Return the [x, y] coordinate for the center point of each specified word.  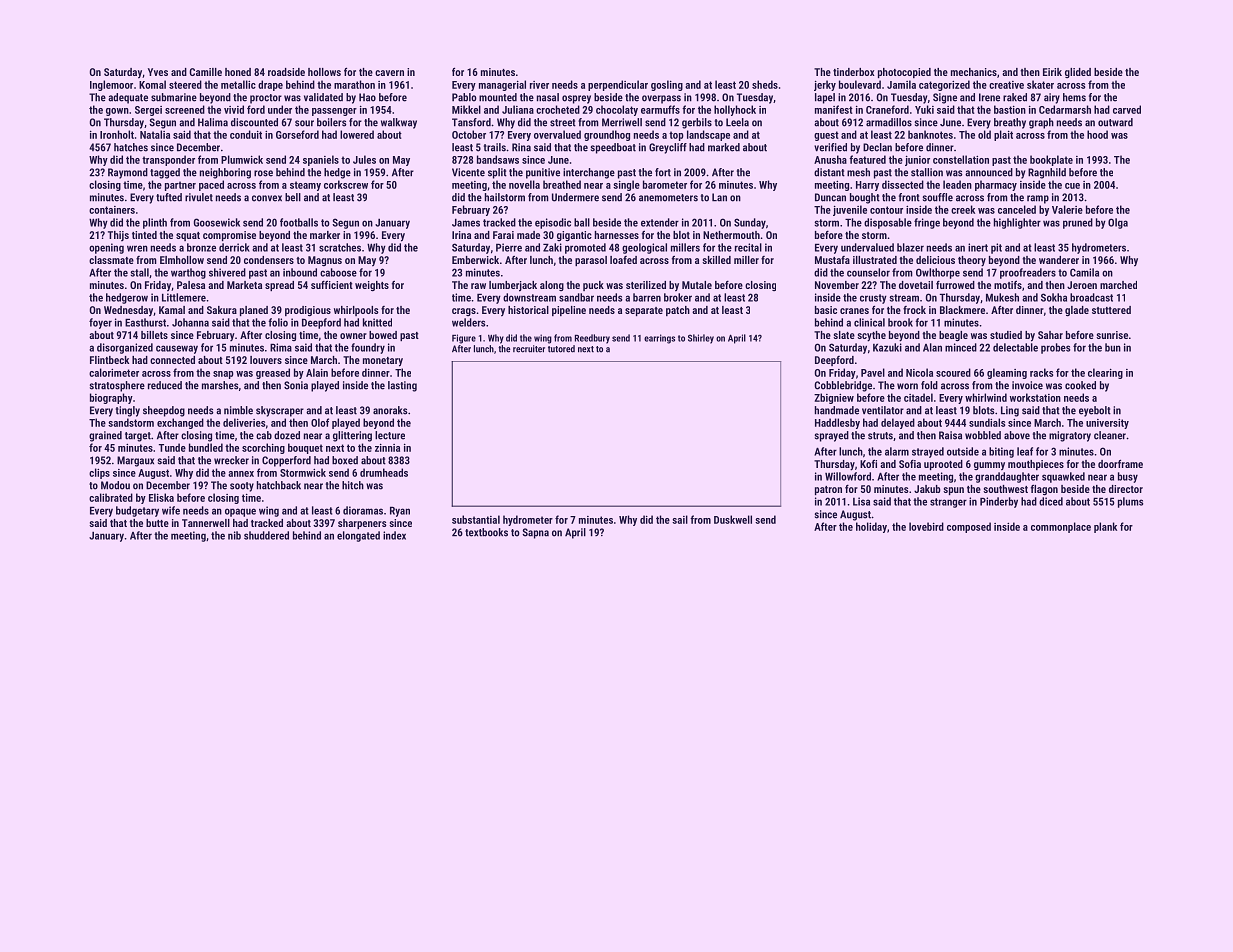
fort [663, 172]
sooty [242, 487]
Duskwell [733, 519]
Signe [945, 98]
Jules [364, 159]
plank [1105, 527]
